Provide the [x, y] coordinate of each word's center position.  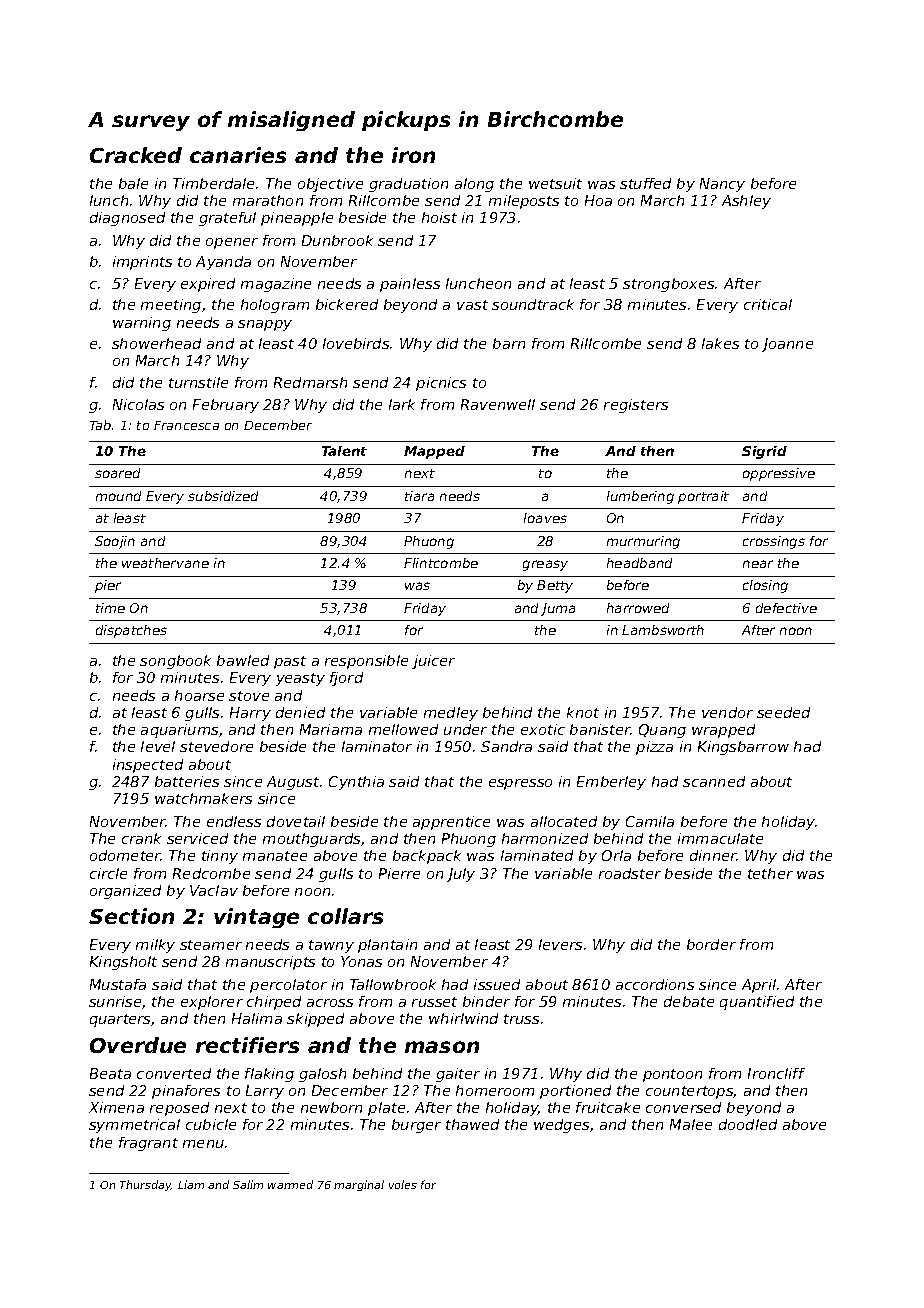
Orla [616, 855]
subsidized [223, 496]
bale [133, 183]
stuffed [645, 183]
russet [434, 1002]
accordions [655, 984]
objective [330, 185]
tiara [419, 496]
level [158, 746]
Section [131, 916]
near [758, 564]
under [465, 729]
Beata [110, 1073]
